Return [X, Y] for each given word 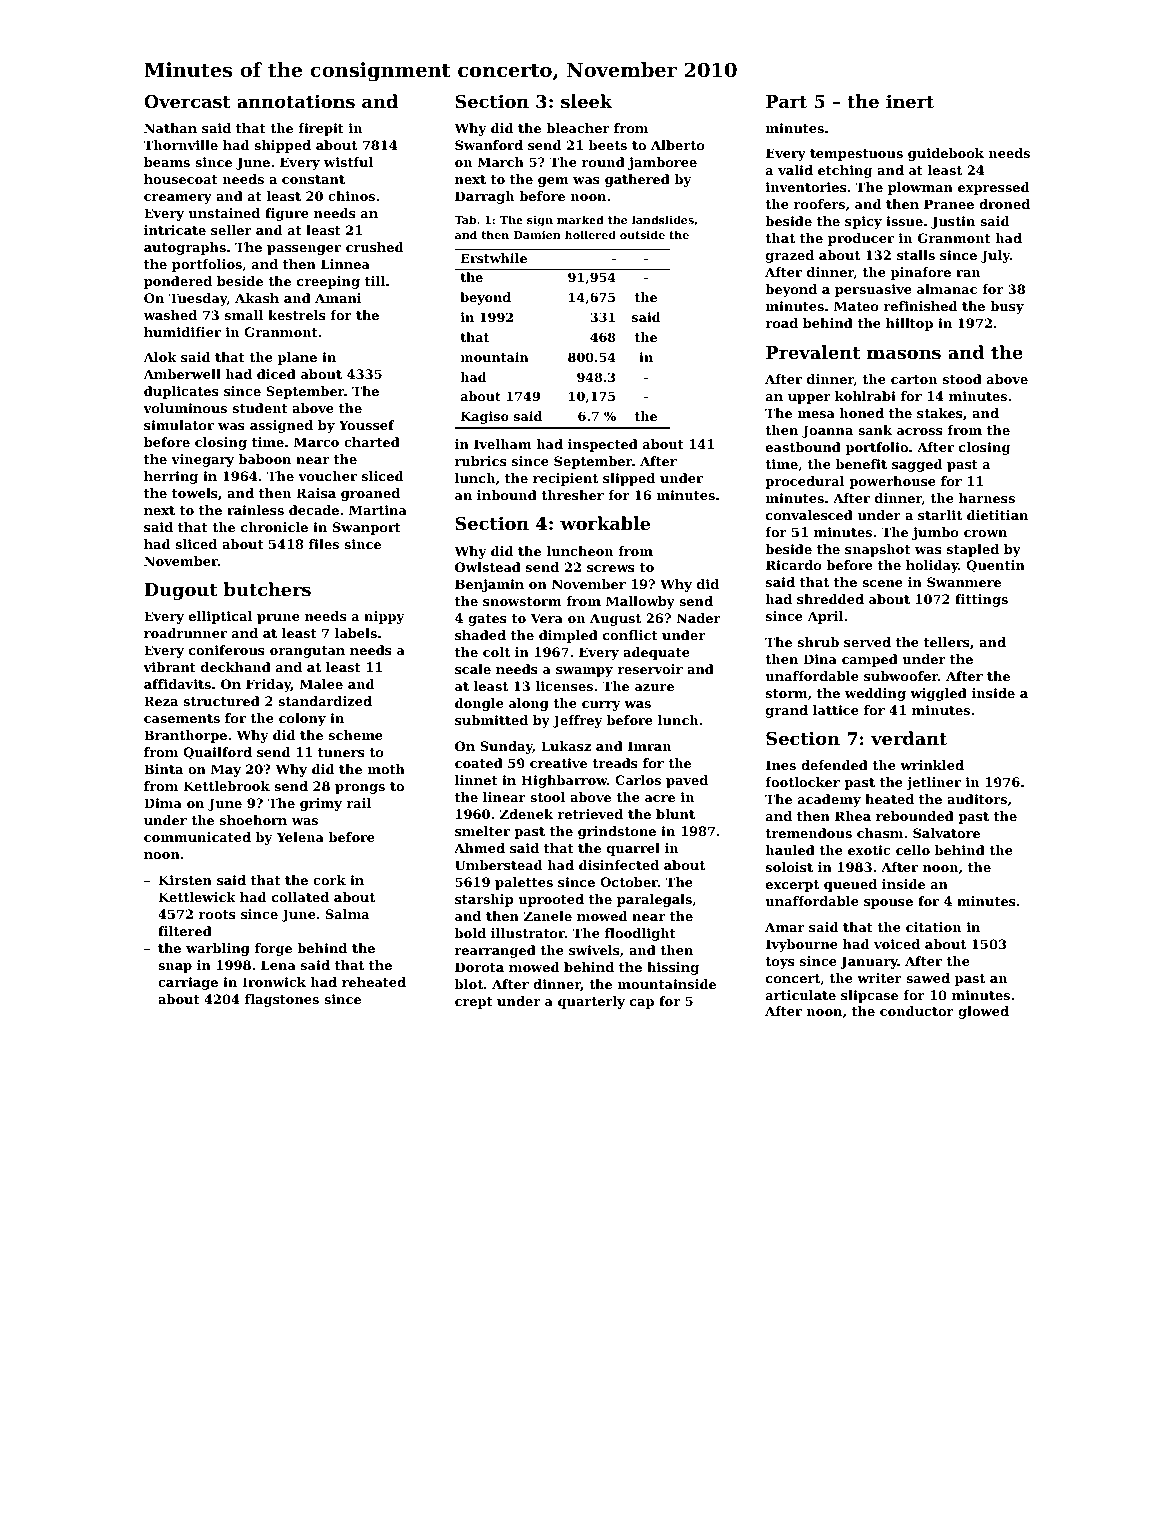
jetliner [933, 783]
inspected [603, 445]
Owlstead [488, 567]
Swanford [489, 145]
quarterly [591, 1002]
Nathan [170, 128]
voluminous [185, 408]
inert [910, 101]
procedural [805, 482]
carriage [188, 983]
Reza [161, 701]
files [324, 544]
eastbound [803, 447]
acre [660, 798]
